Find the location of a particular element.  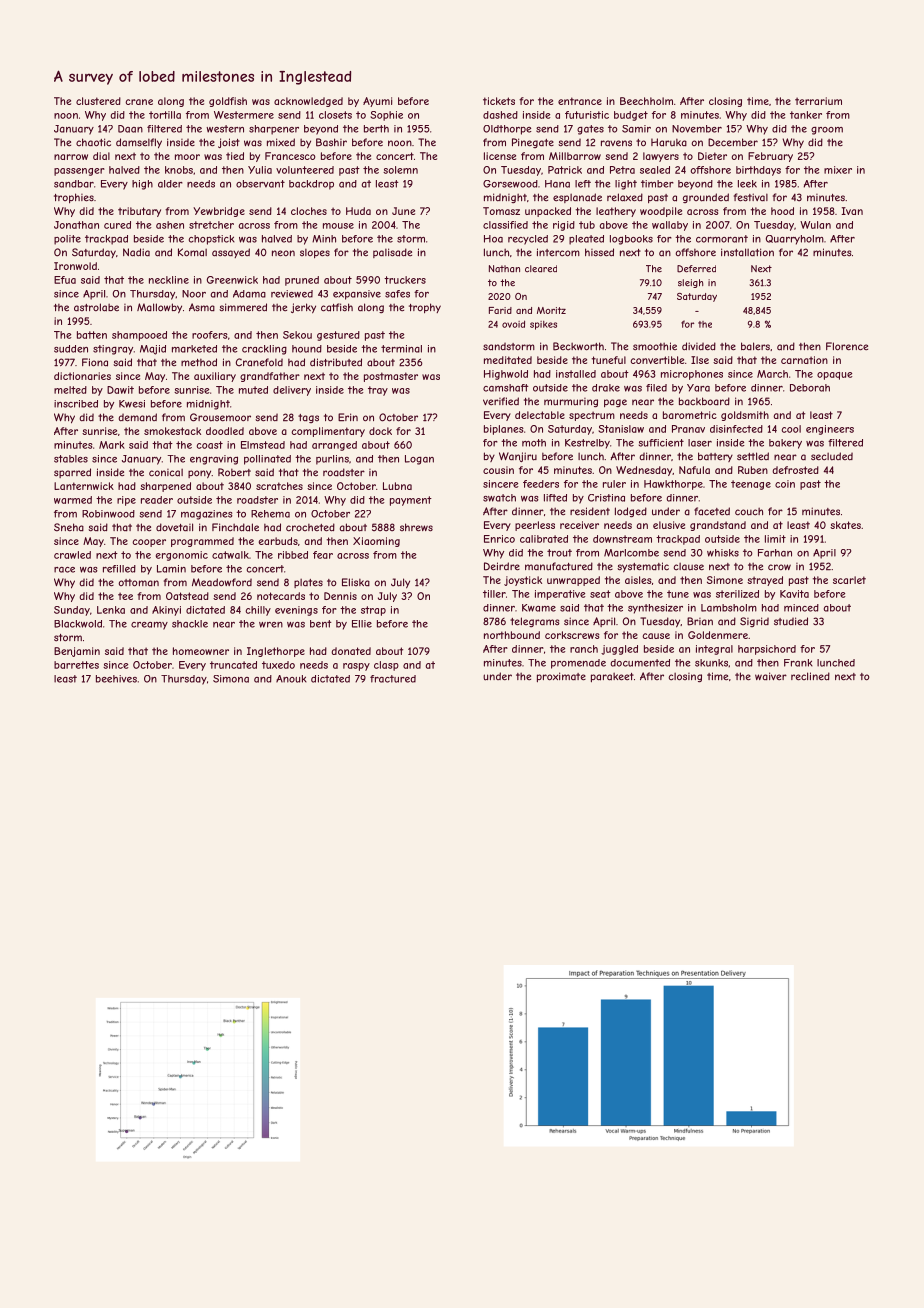

defrosted is located at coordinates (795, 470).
